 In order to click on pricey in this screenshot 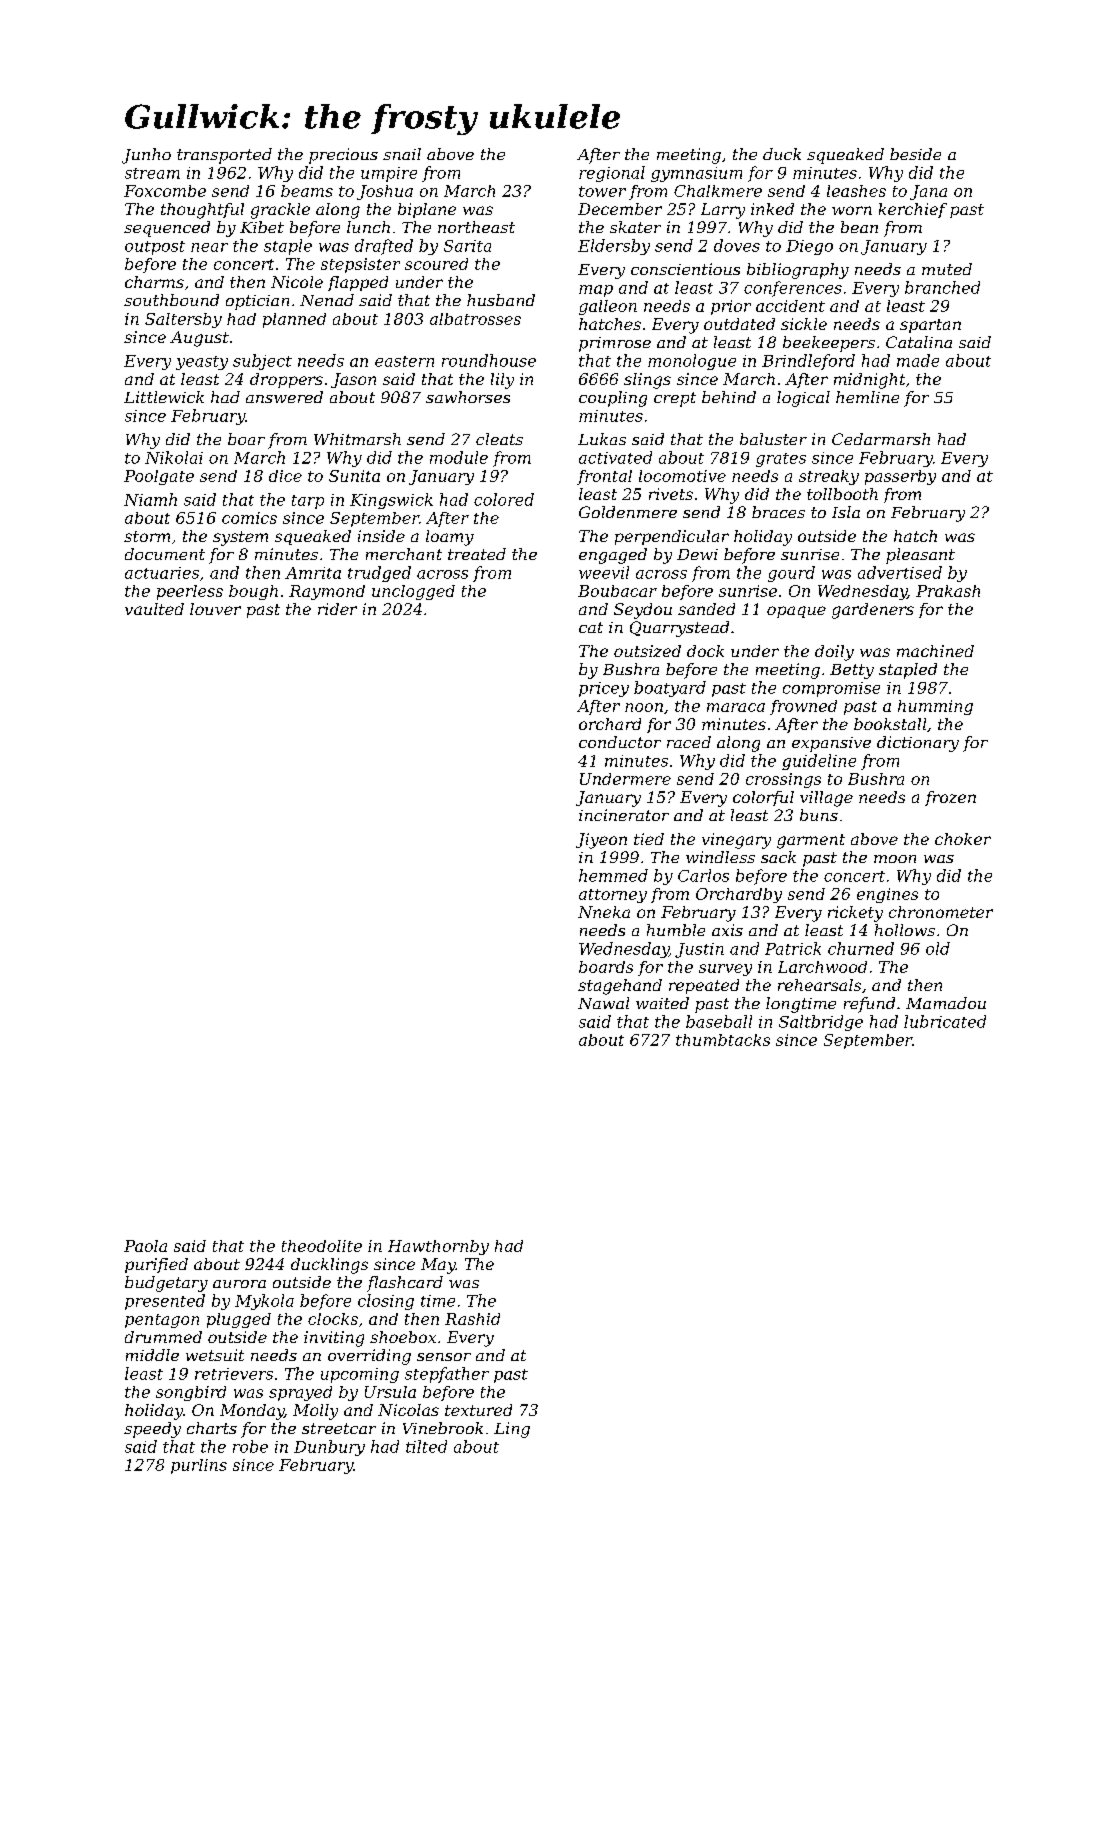, I will do `click(604, 689)`.
